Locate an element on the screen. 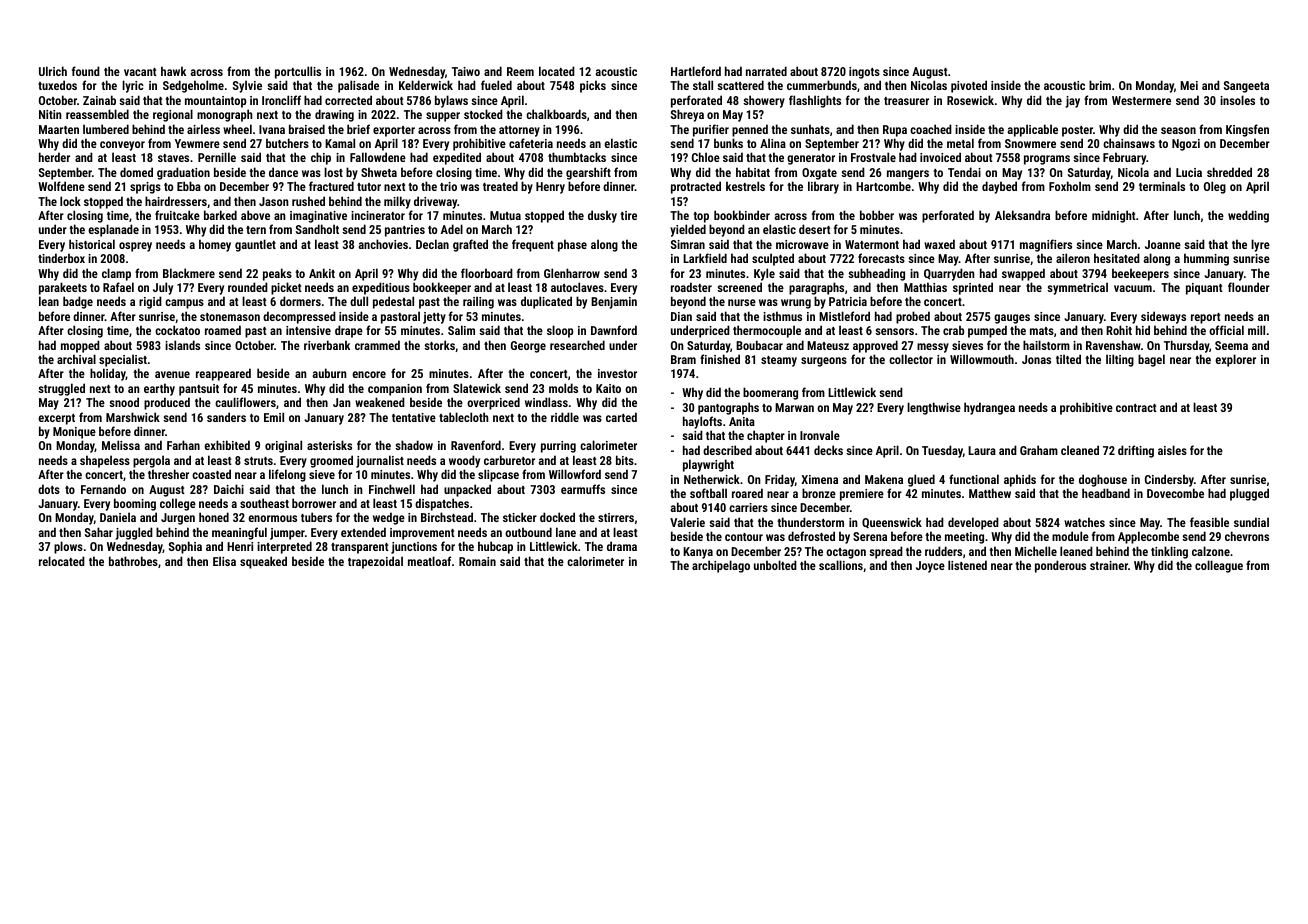 The width and height of the screenshot is (1308, 924). weakened is located at coordinates (380, 402).
